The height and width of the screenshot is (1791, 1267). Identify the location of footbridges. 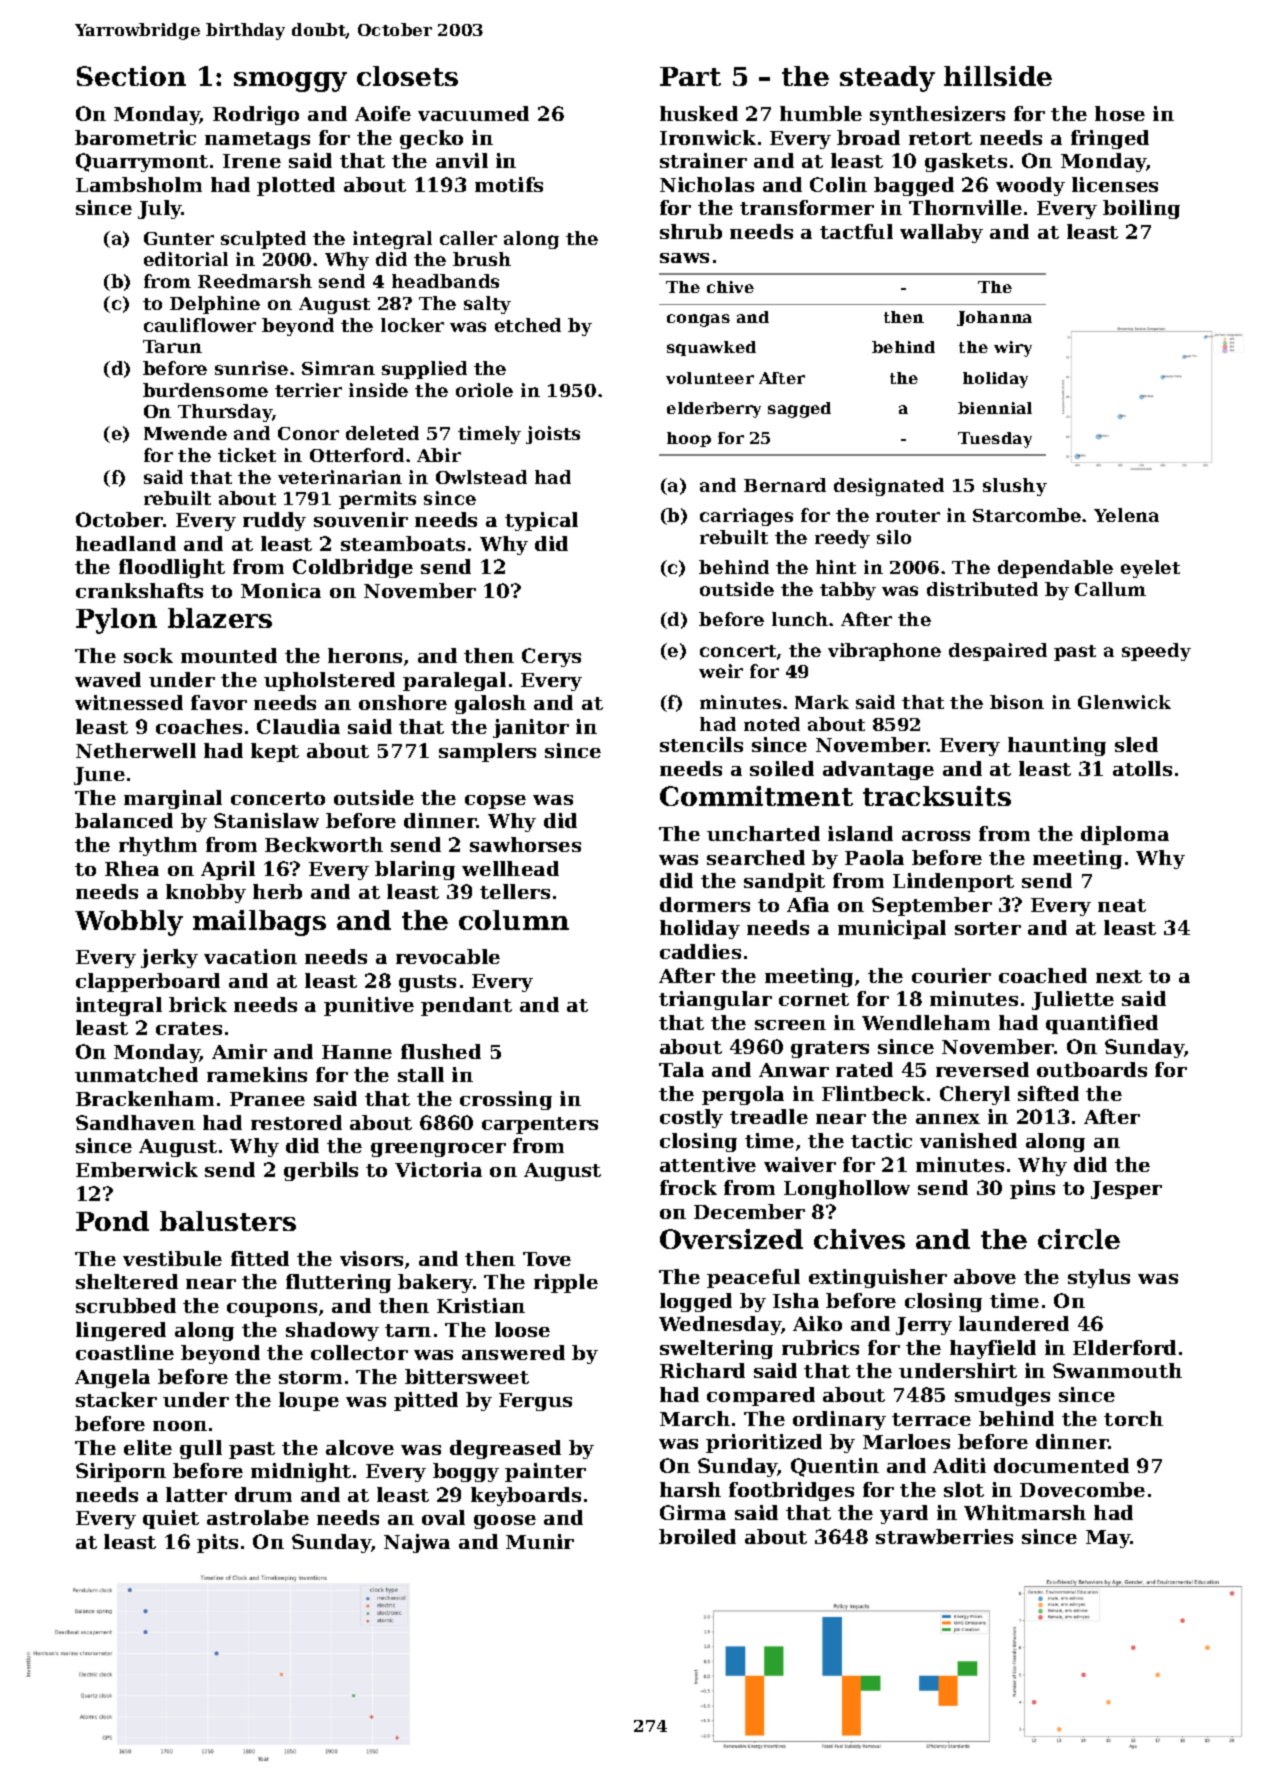
(791, 1491).
